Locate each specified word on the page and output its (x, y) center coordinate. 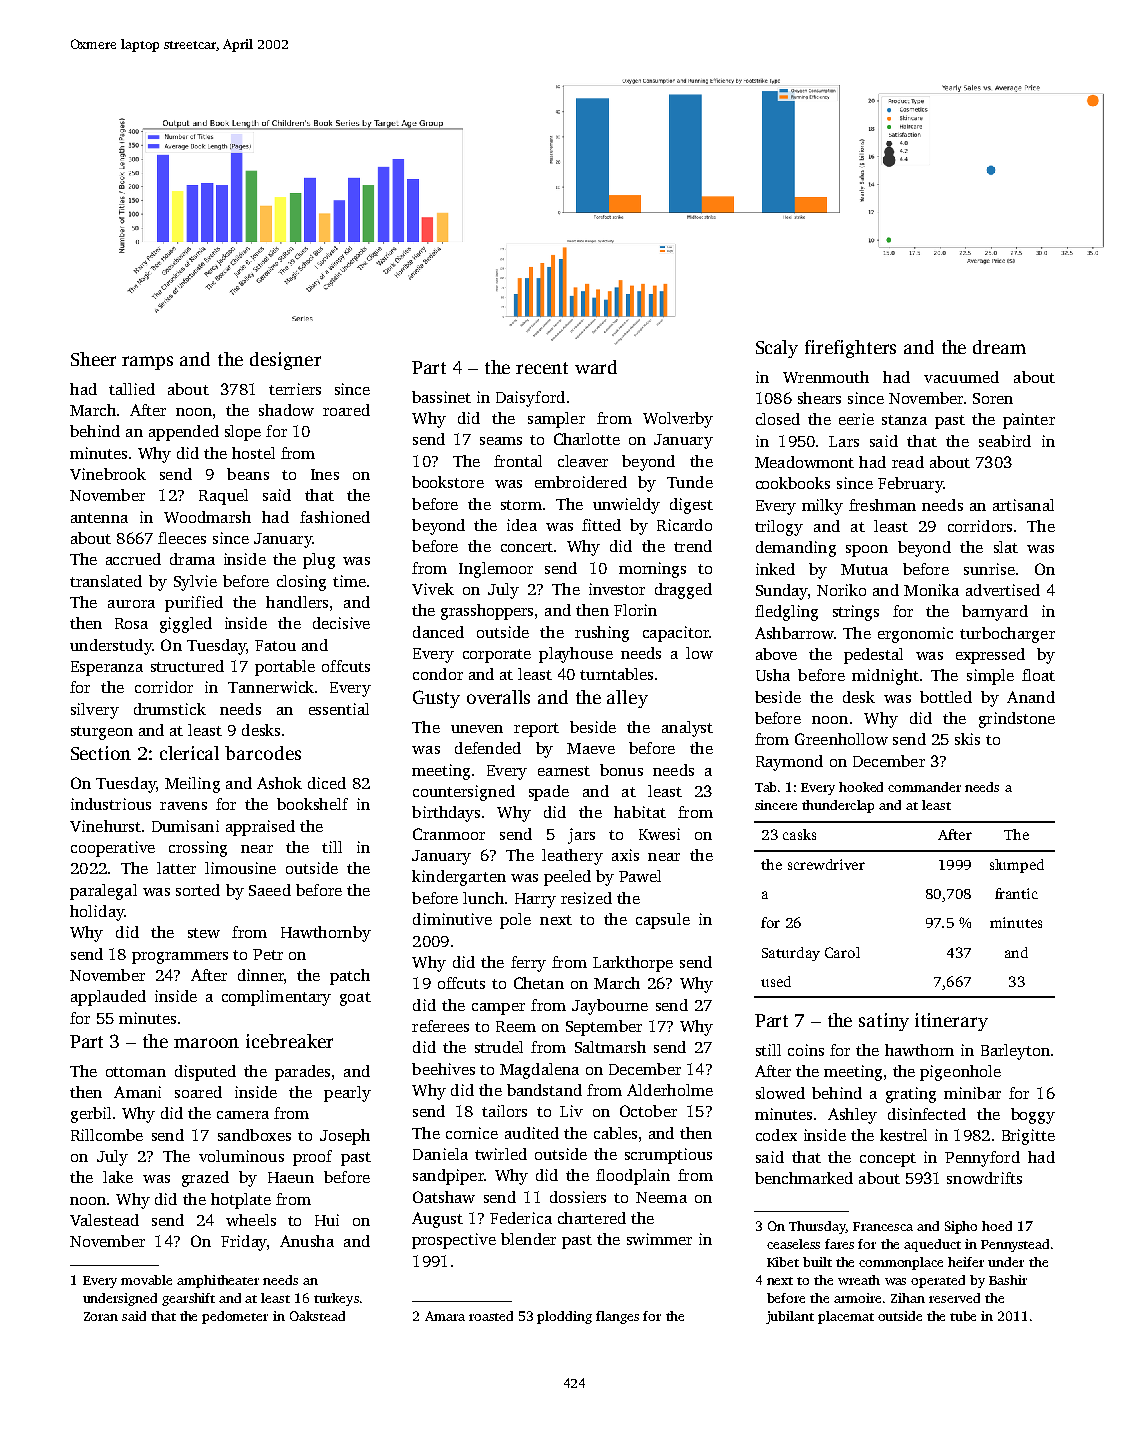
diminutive (452, 919)
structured (187, 666)
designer (285, 361)
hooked (861, 787)
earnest (564, 771)
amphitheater (218, 1281)
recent (542, 368)
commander (924, 787)
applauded (108, 998)
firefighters (850, 349)
